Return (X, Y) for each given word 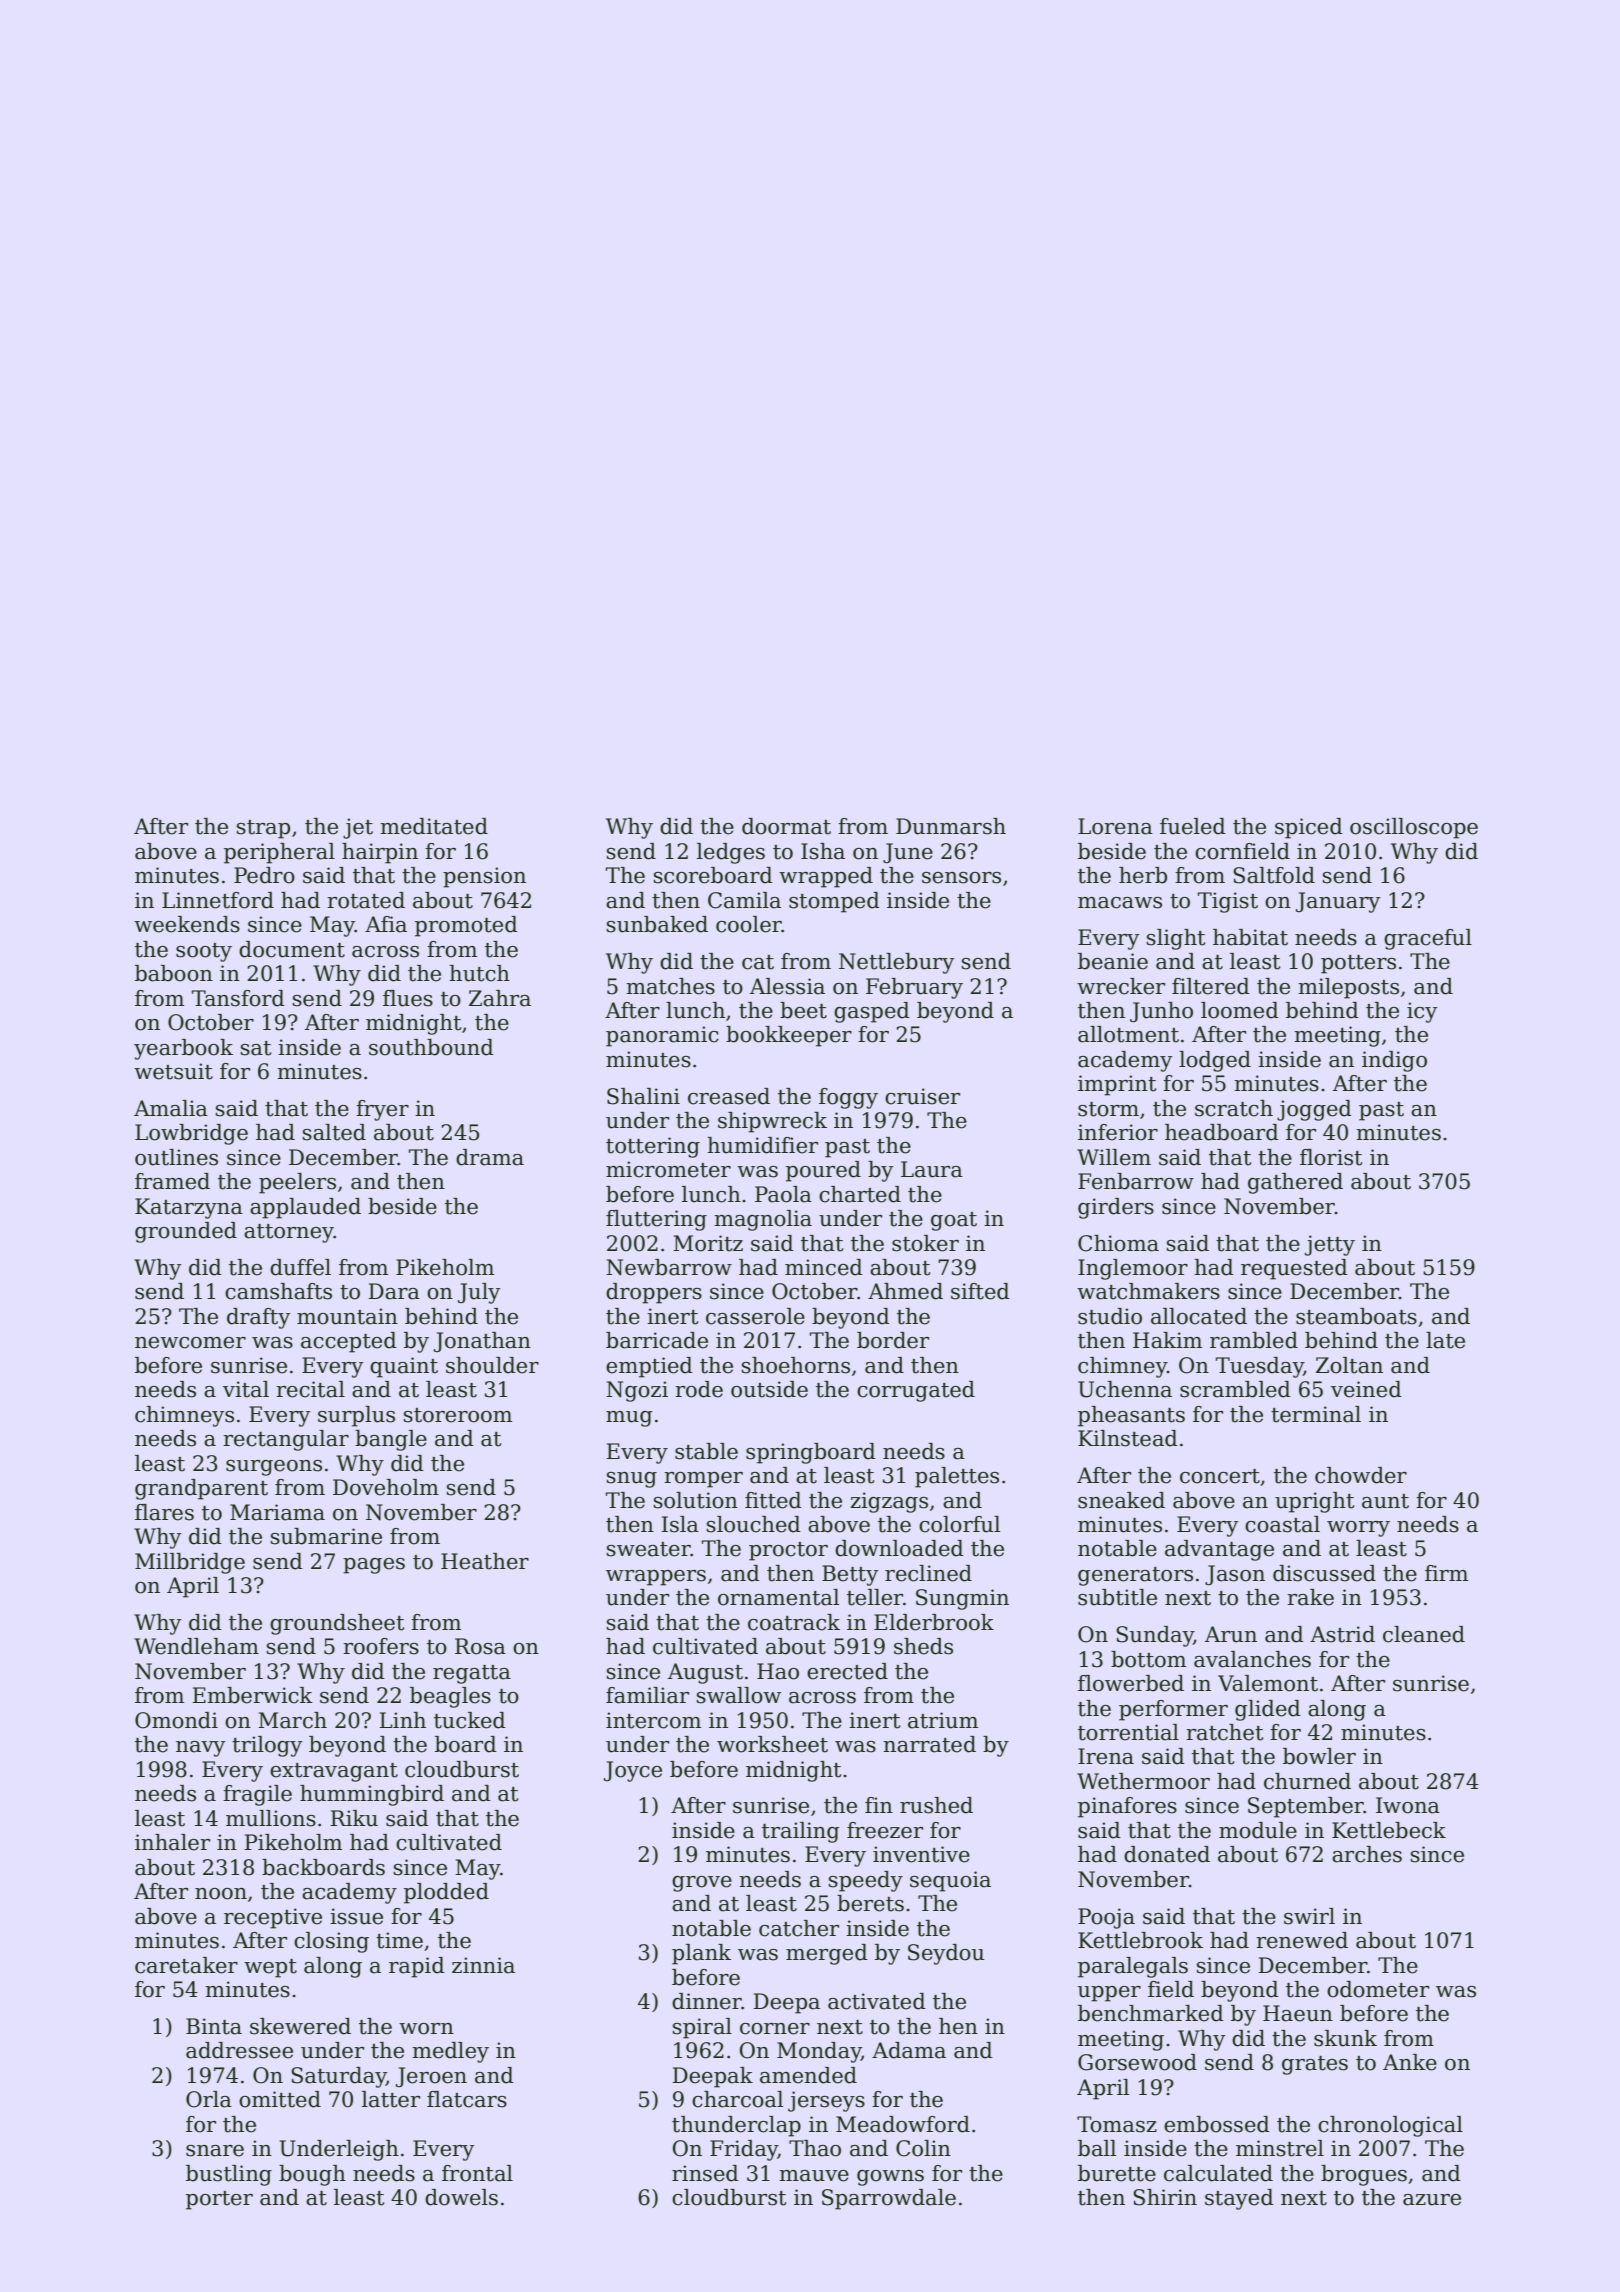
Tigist (1228, 902)
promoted (466, 926)
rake (1310, 1597)
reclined (928, 1573)
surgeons (274, 1468)
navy (200, 1749)
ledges (731, 853)
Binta (214, 2026)
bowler (1319, 1756)
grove (702, 1884)
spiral (702, 2028)
